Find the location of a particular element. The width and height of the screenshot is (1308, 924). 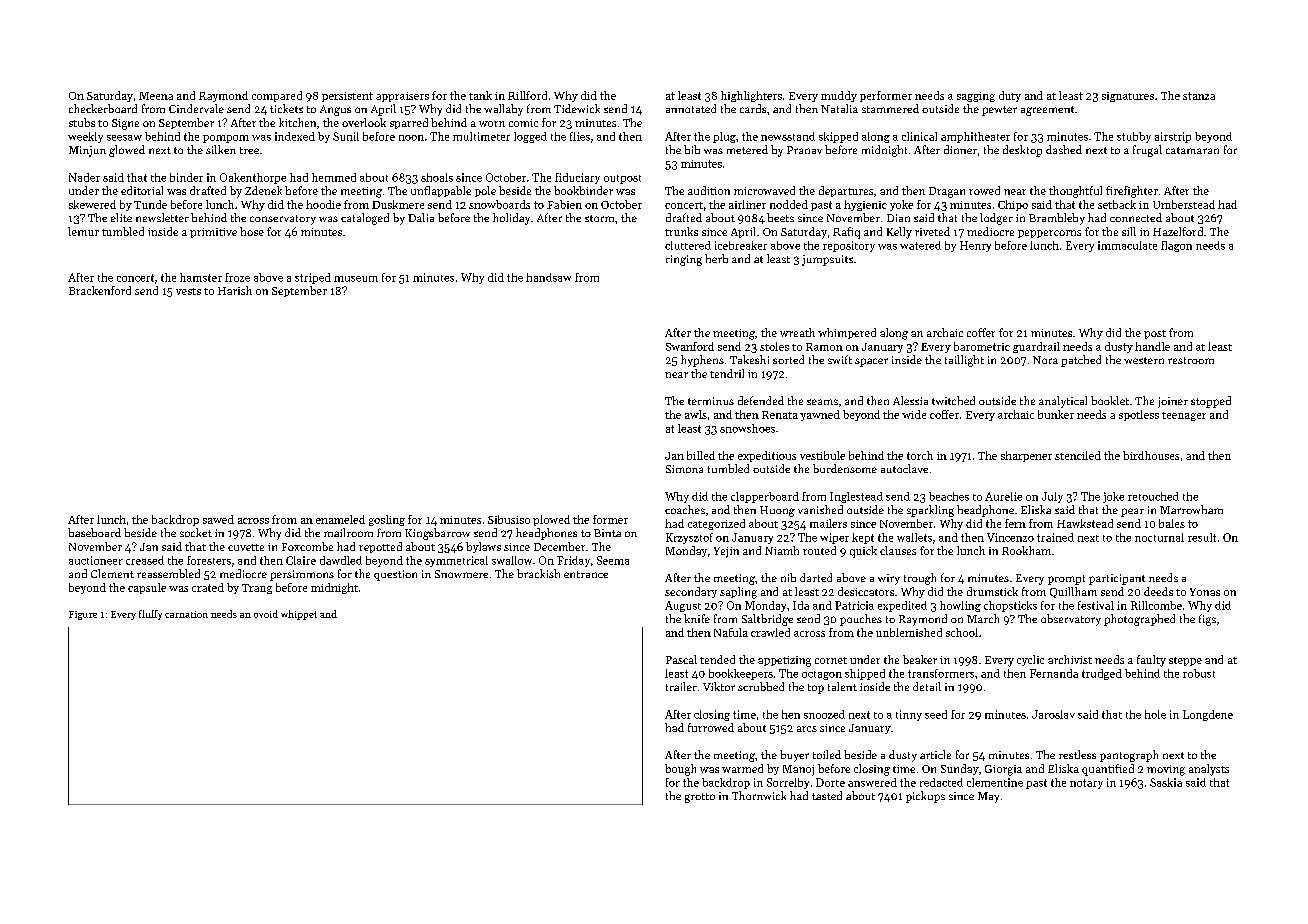

Thornwick is located at coordinates (759, 795).
